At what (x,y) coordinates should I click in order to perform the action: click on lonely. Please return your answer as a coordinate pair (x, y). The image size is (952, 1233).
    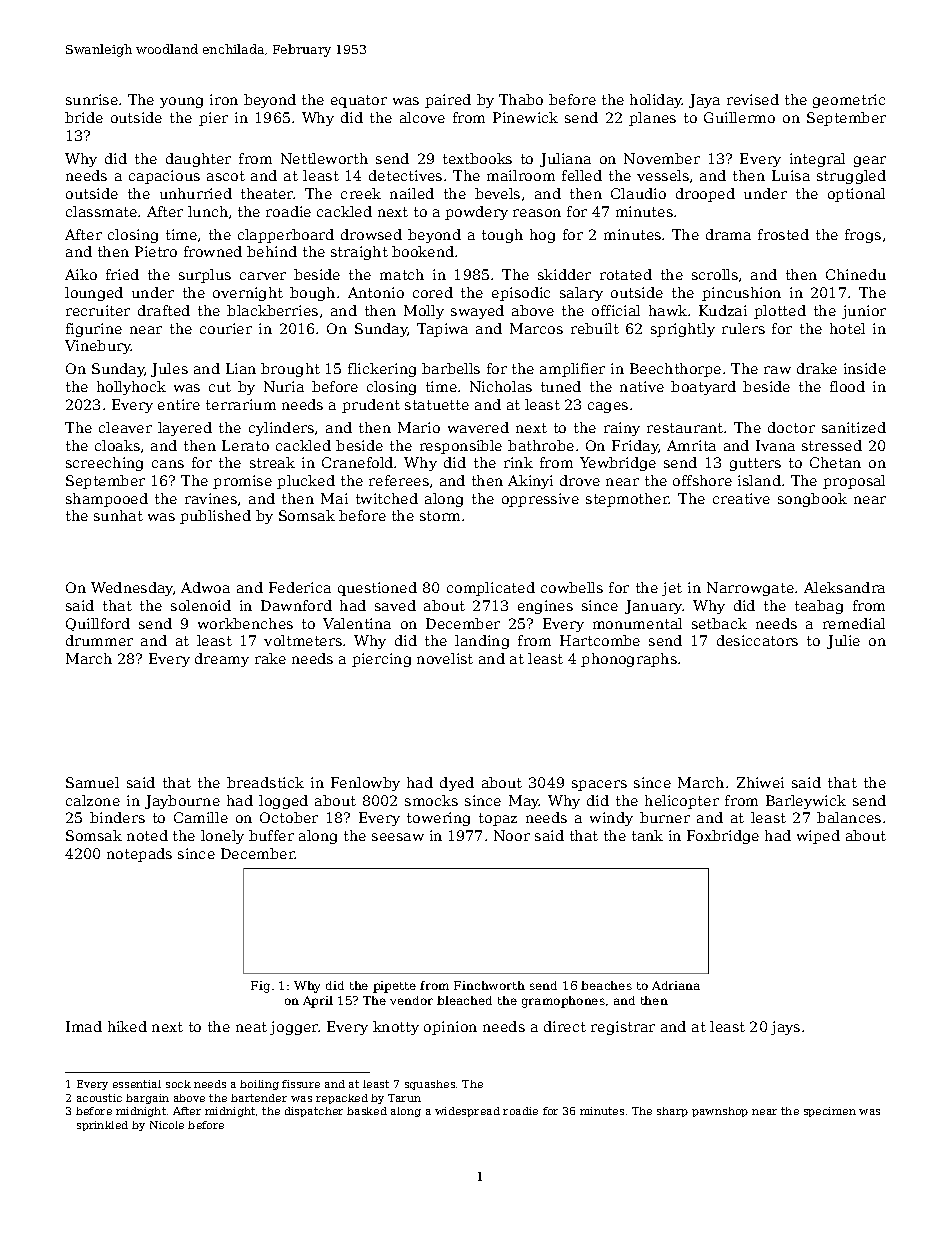
    Looking at the image, I should click on (222, 837).
